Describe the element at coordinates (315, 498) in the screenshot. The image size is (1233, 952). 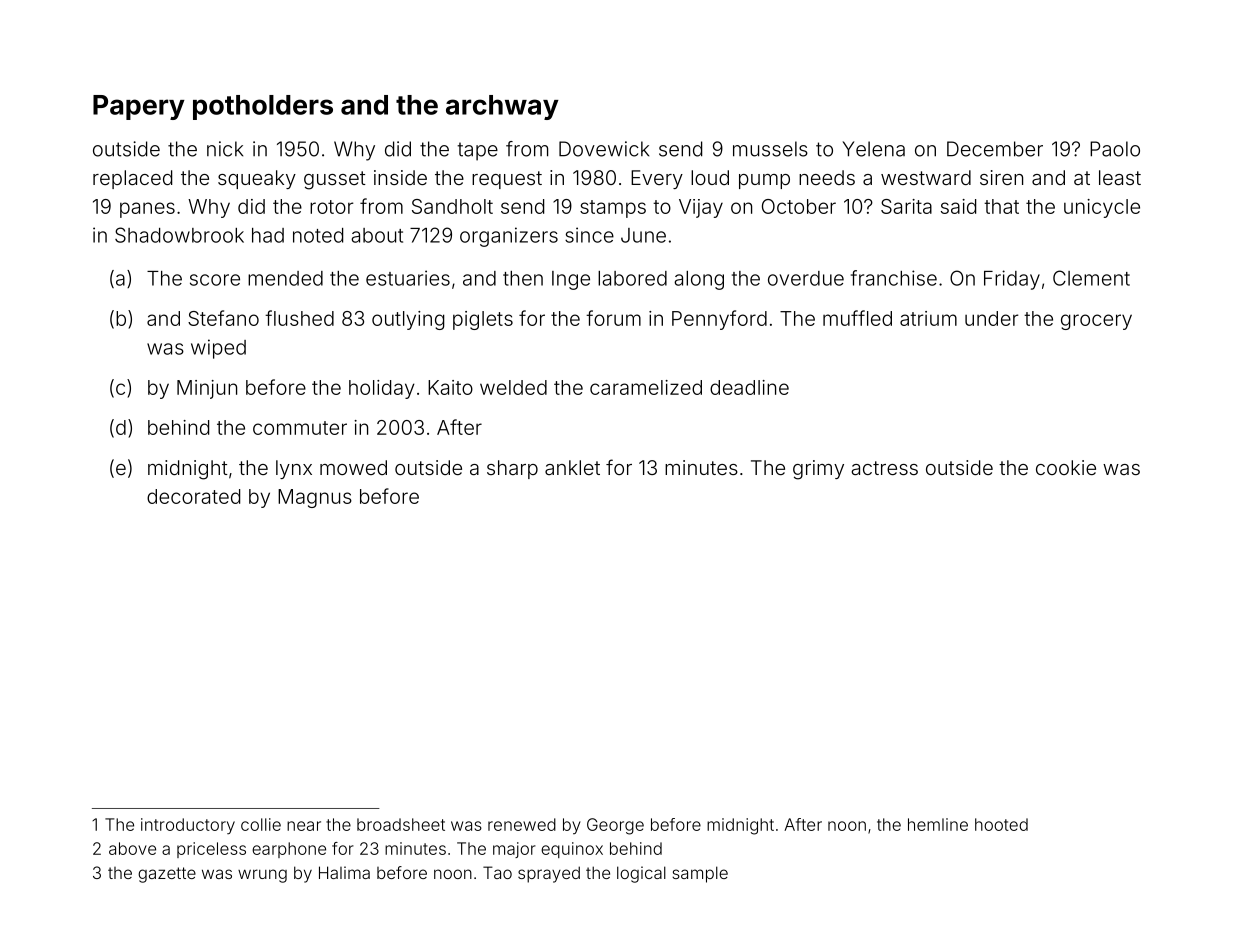
I see `Magnus` at that location.
